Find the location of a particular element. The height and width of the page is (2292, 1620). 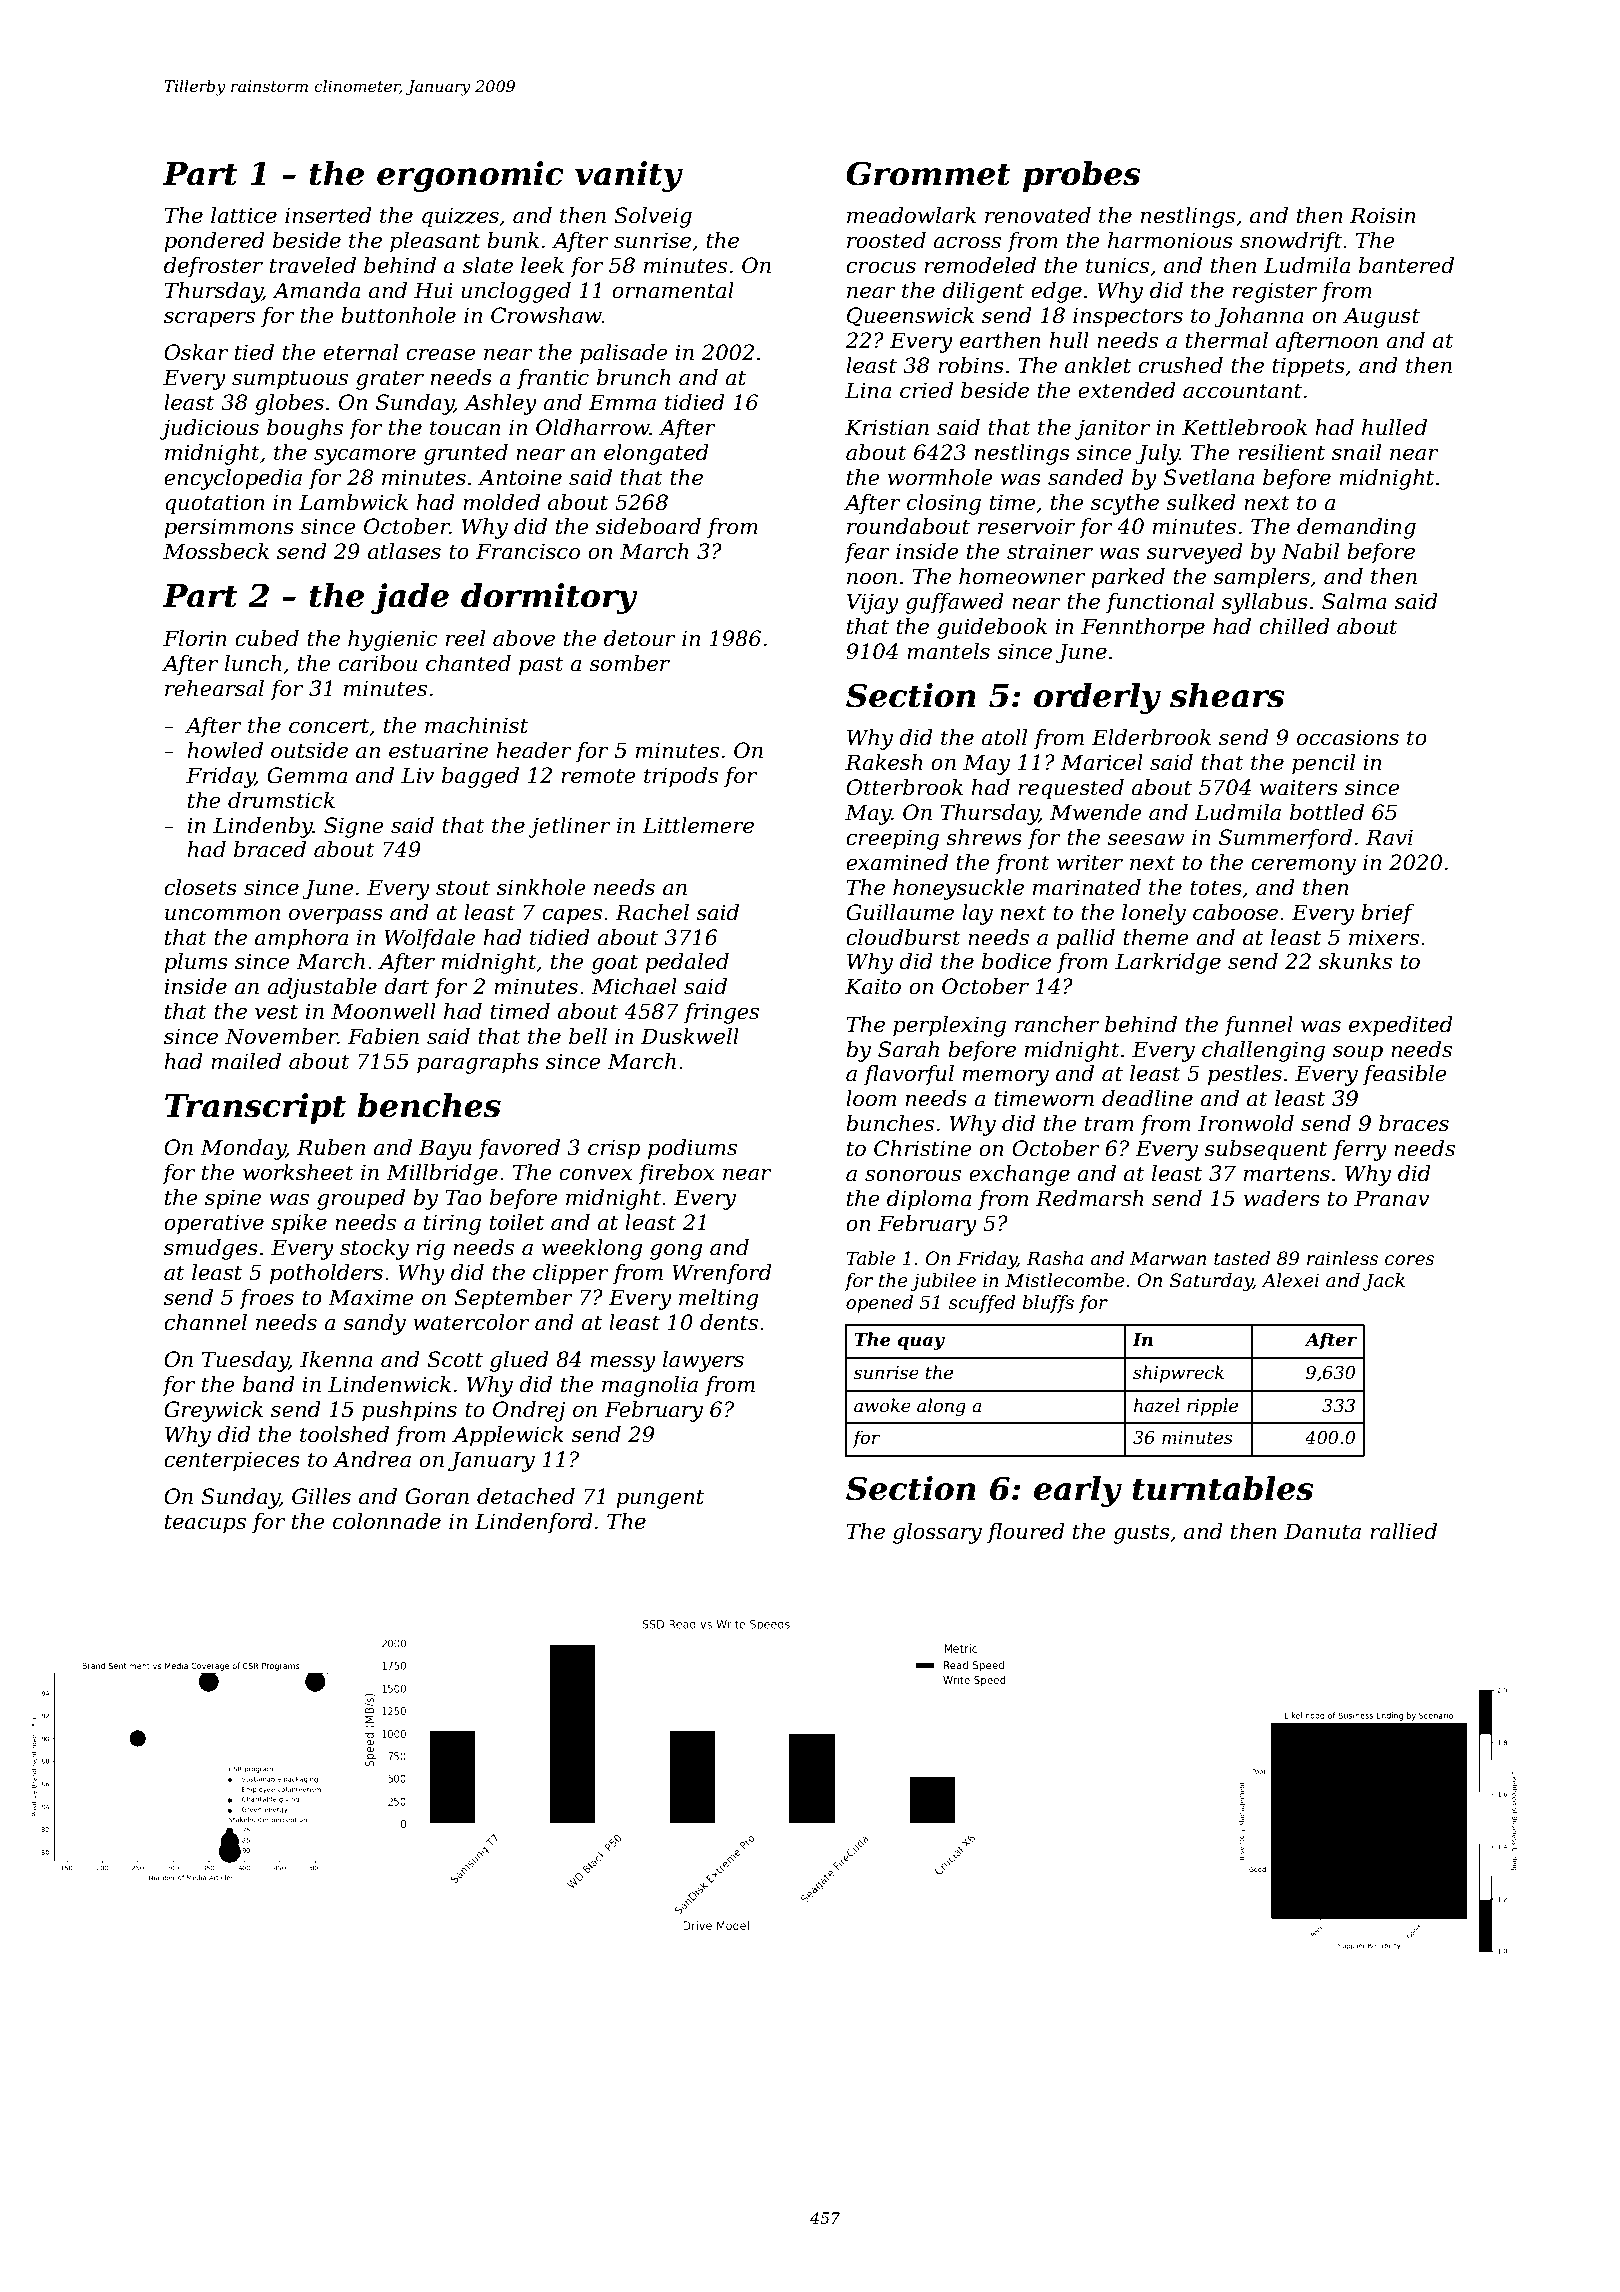

waders is located at coordinates (1282, 1198).
